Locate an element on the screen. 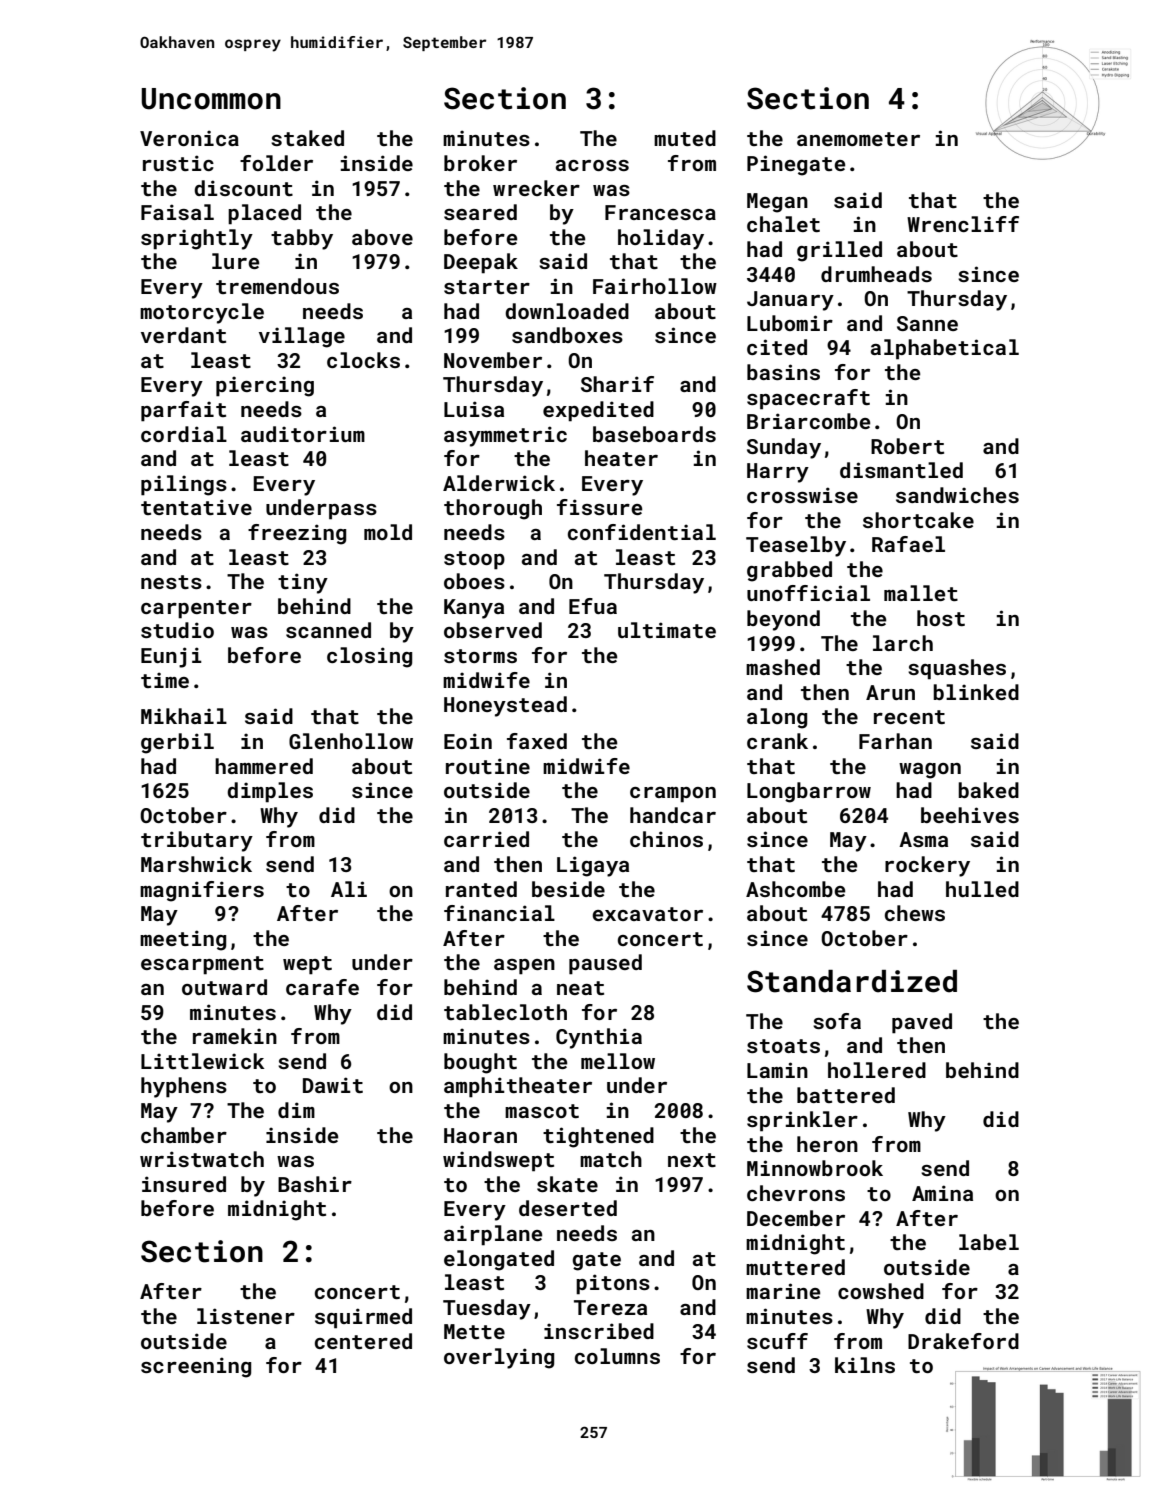 The height and width of the screenshot is (1501, 1160). Mette is located at coordinates (474, 1331).
